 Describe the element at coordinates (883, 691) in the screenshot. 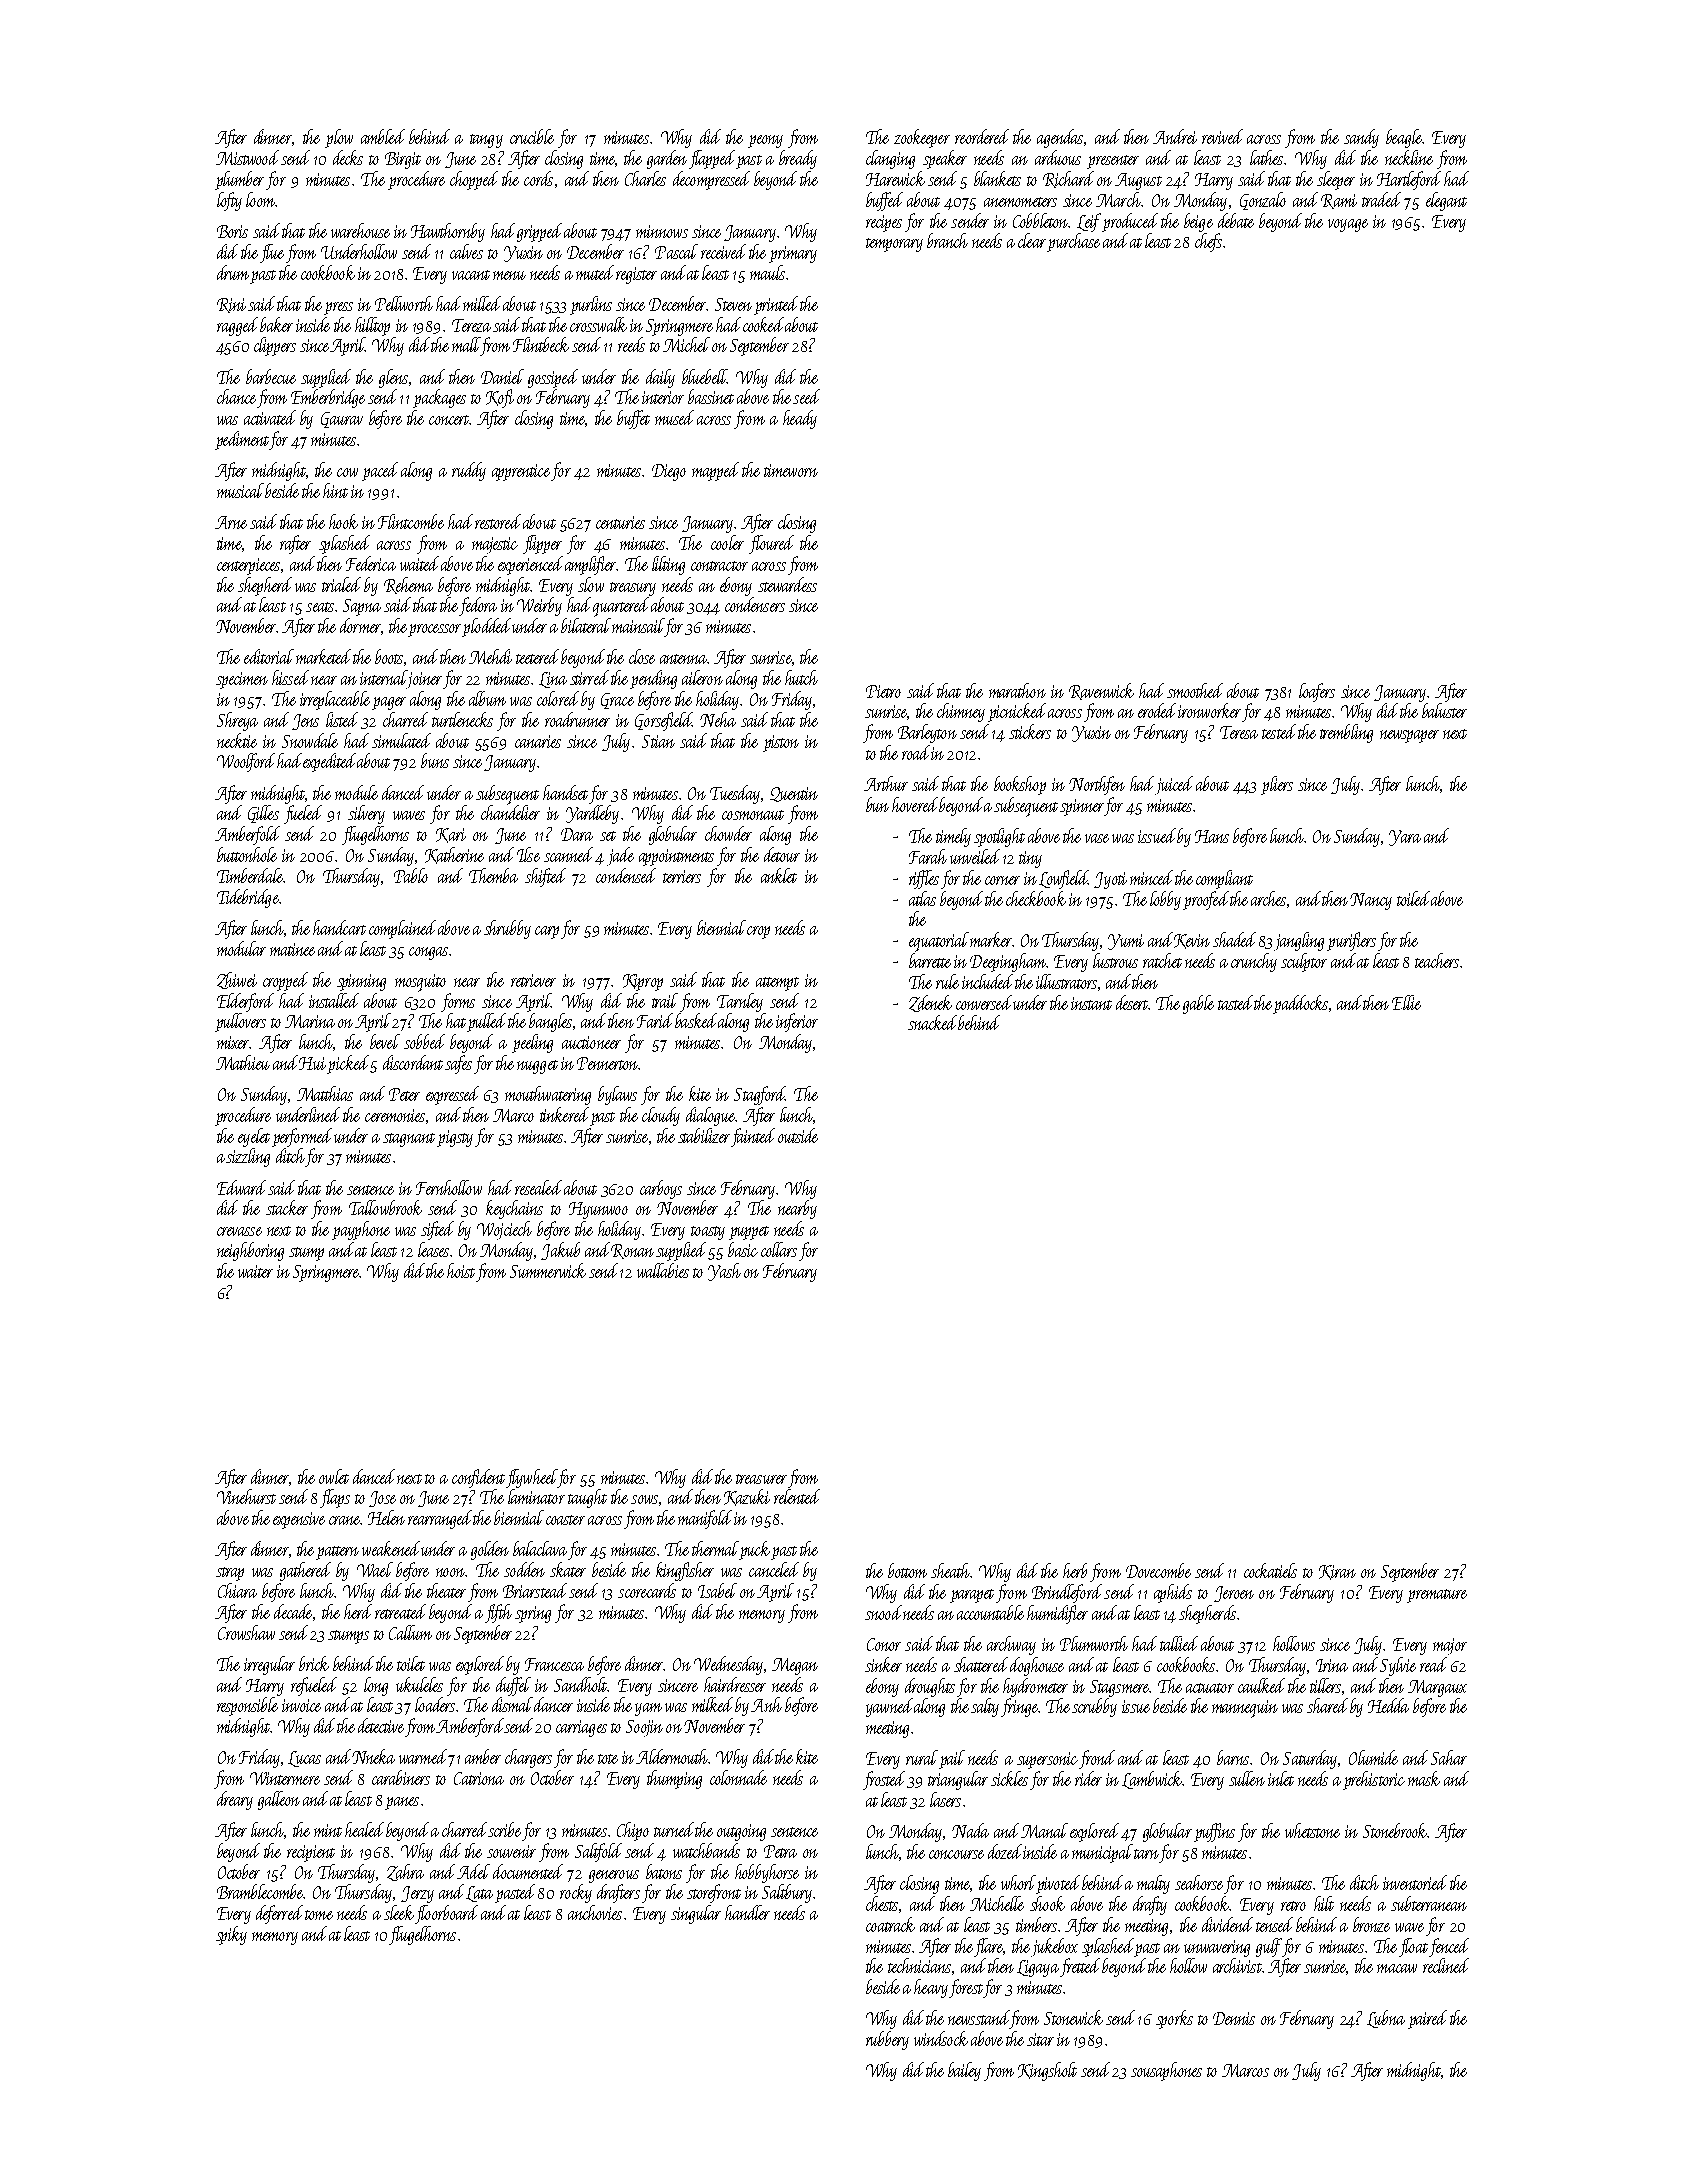

I see `Pietro` at that location.
